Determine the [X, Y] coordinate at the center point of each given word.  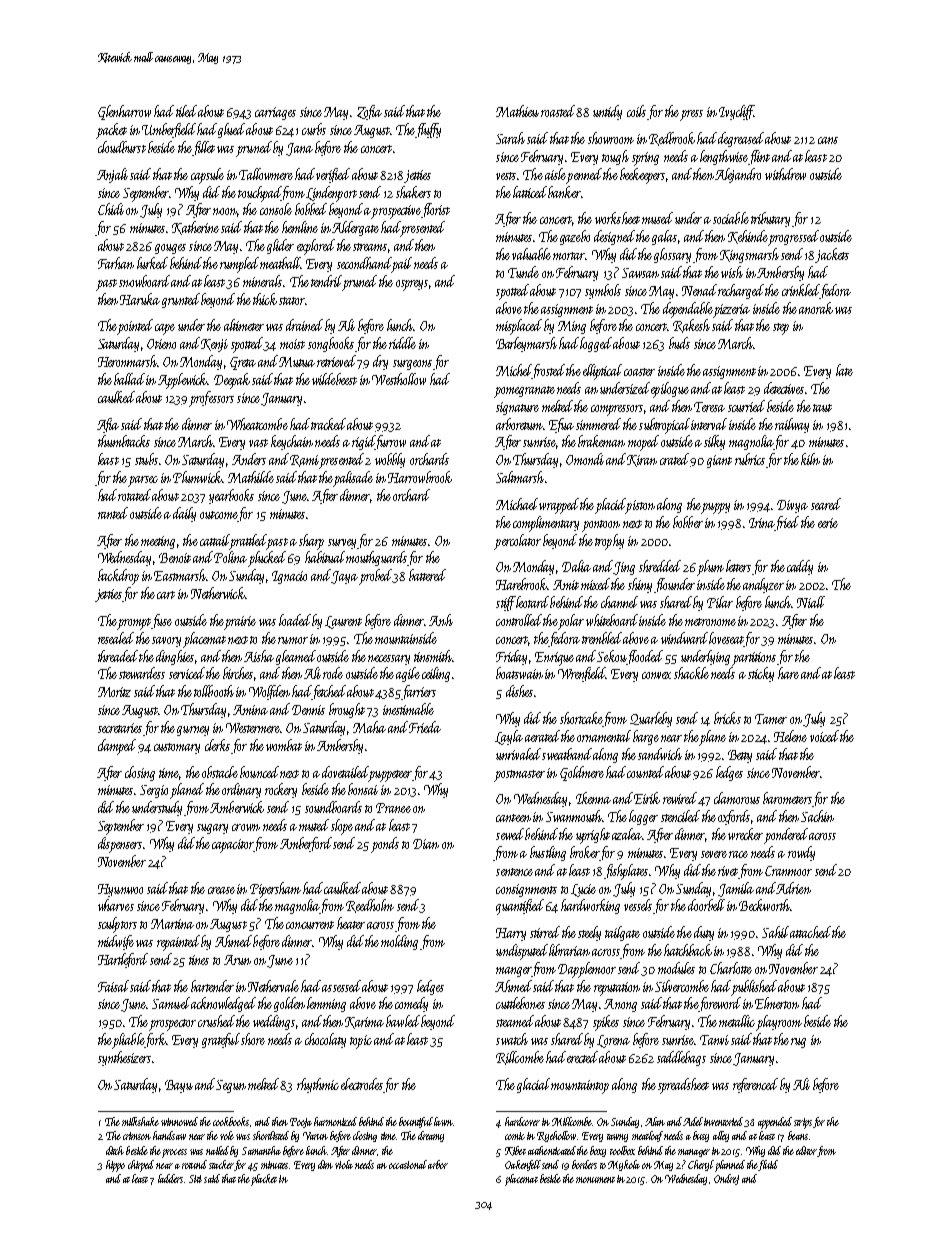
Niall [811, 602]
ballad [129, 379]
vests [506, 176]
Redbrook [672, 139]
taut [822, 408]
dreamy [431, 1136]
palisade [353, 478]
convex [656, 675]
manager [694, 1153]
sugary [212, 829]
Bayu [179, 1086]
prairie [240, 623]
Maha [369, 727]
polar [571, 622]
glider [280, 246]
